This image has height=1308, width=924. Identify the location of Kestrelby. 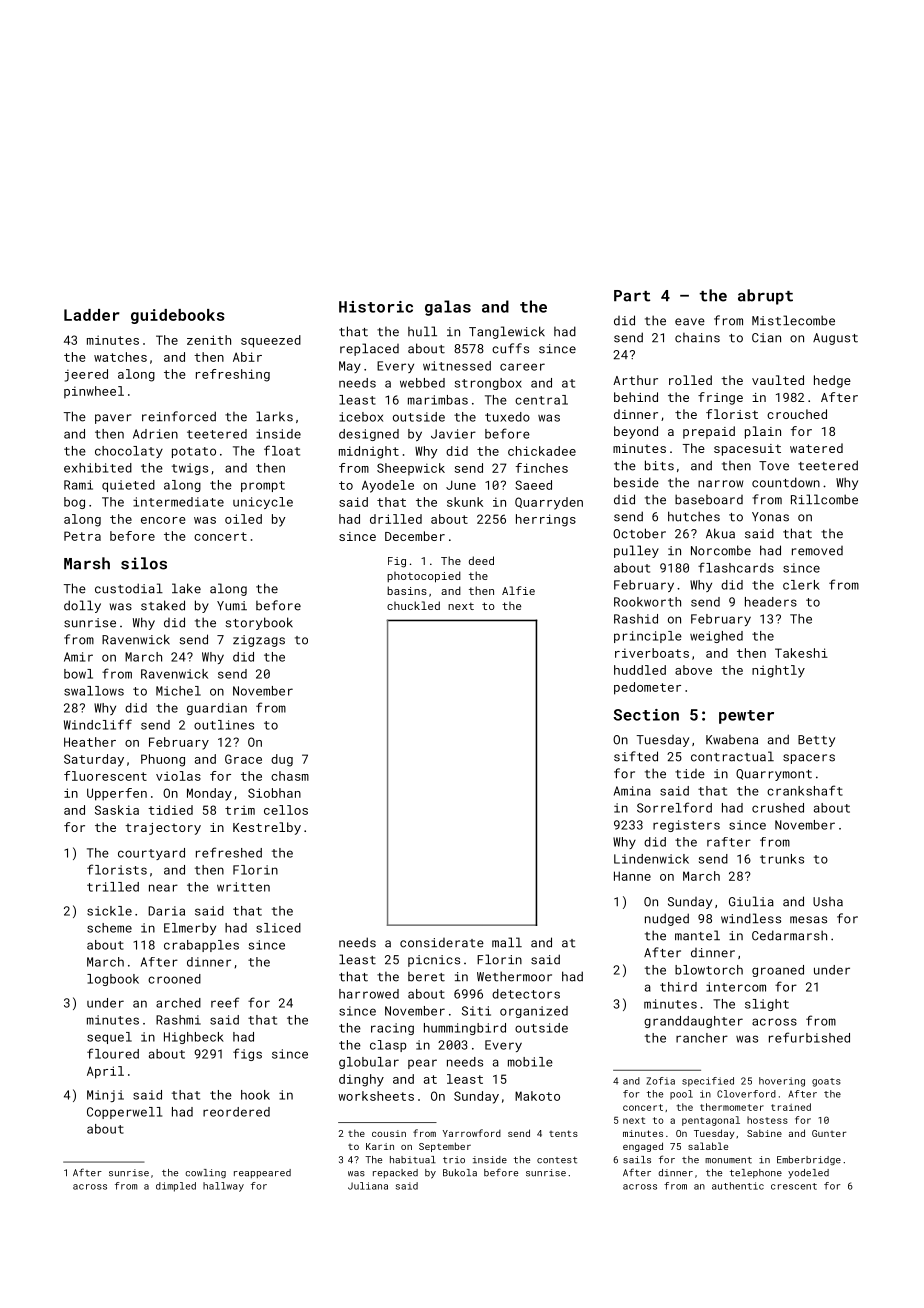
(267, 828).
